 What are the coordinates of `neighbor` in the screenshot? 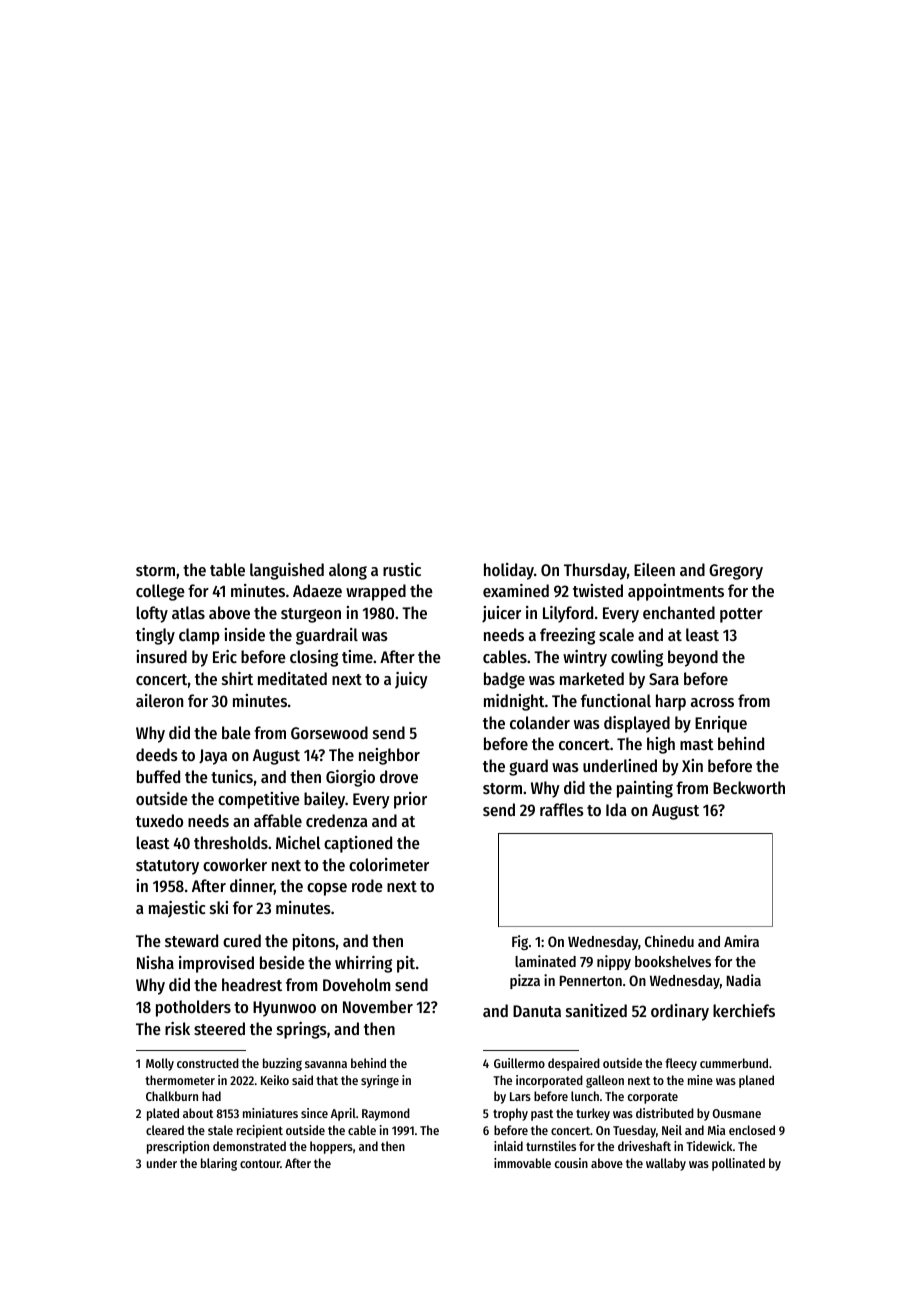 It's located at (389, 756).
